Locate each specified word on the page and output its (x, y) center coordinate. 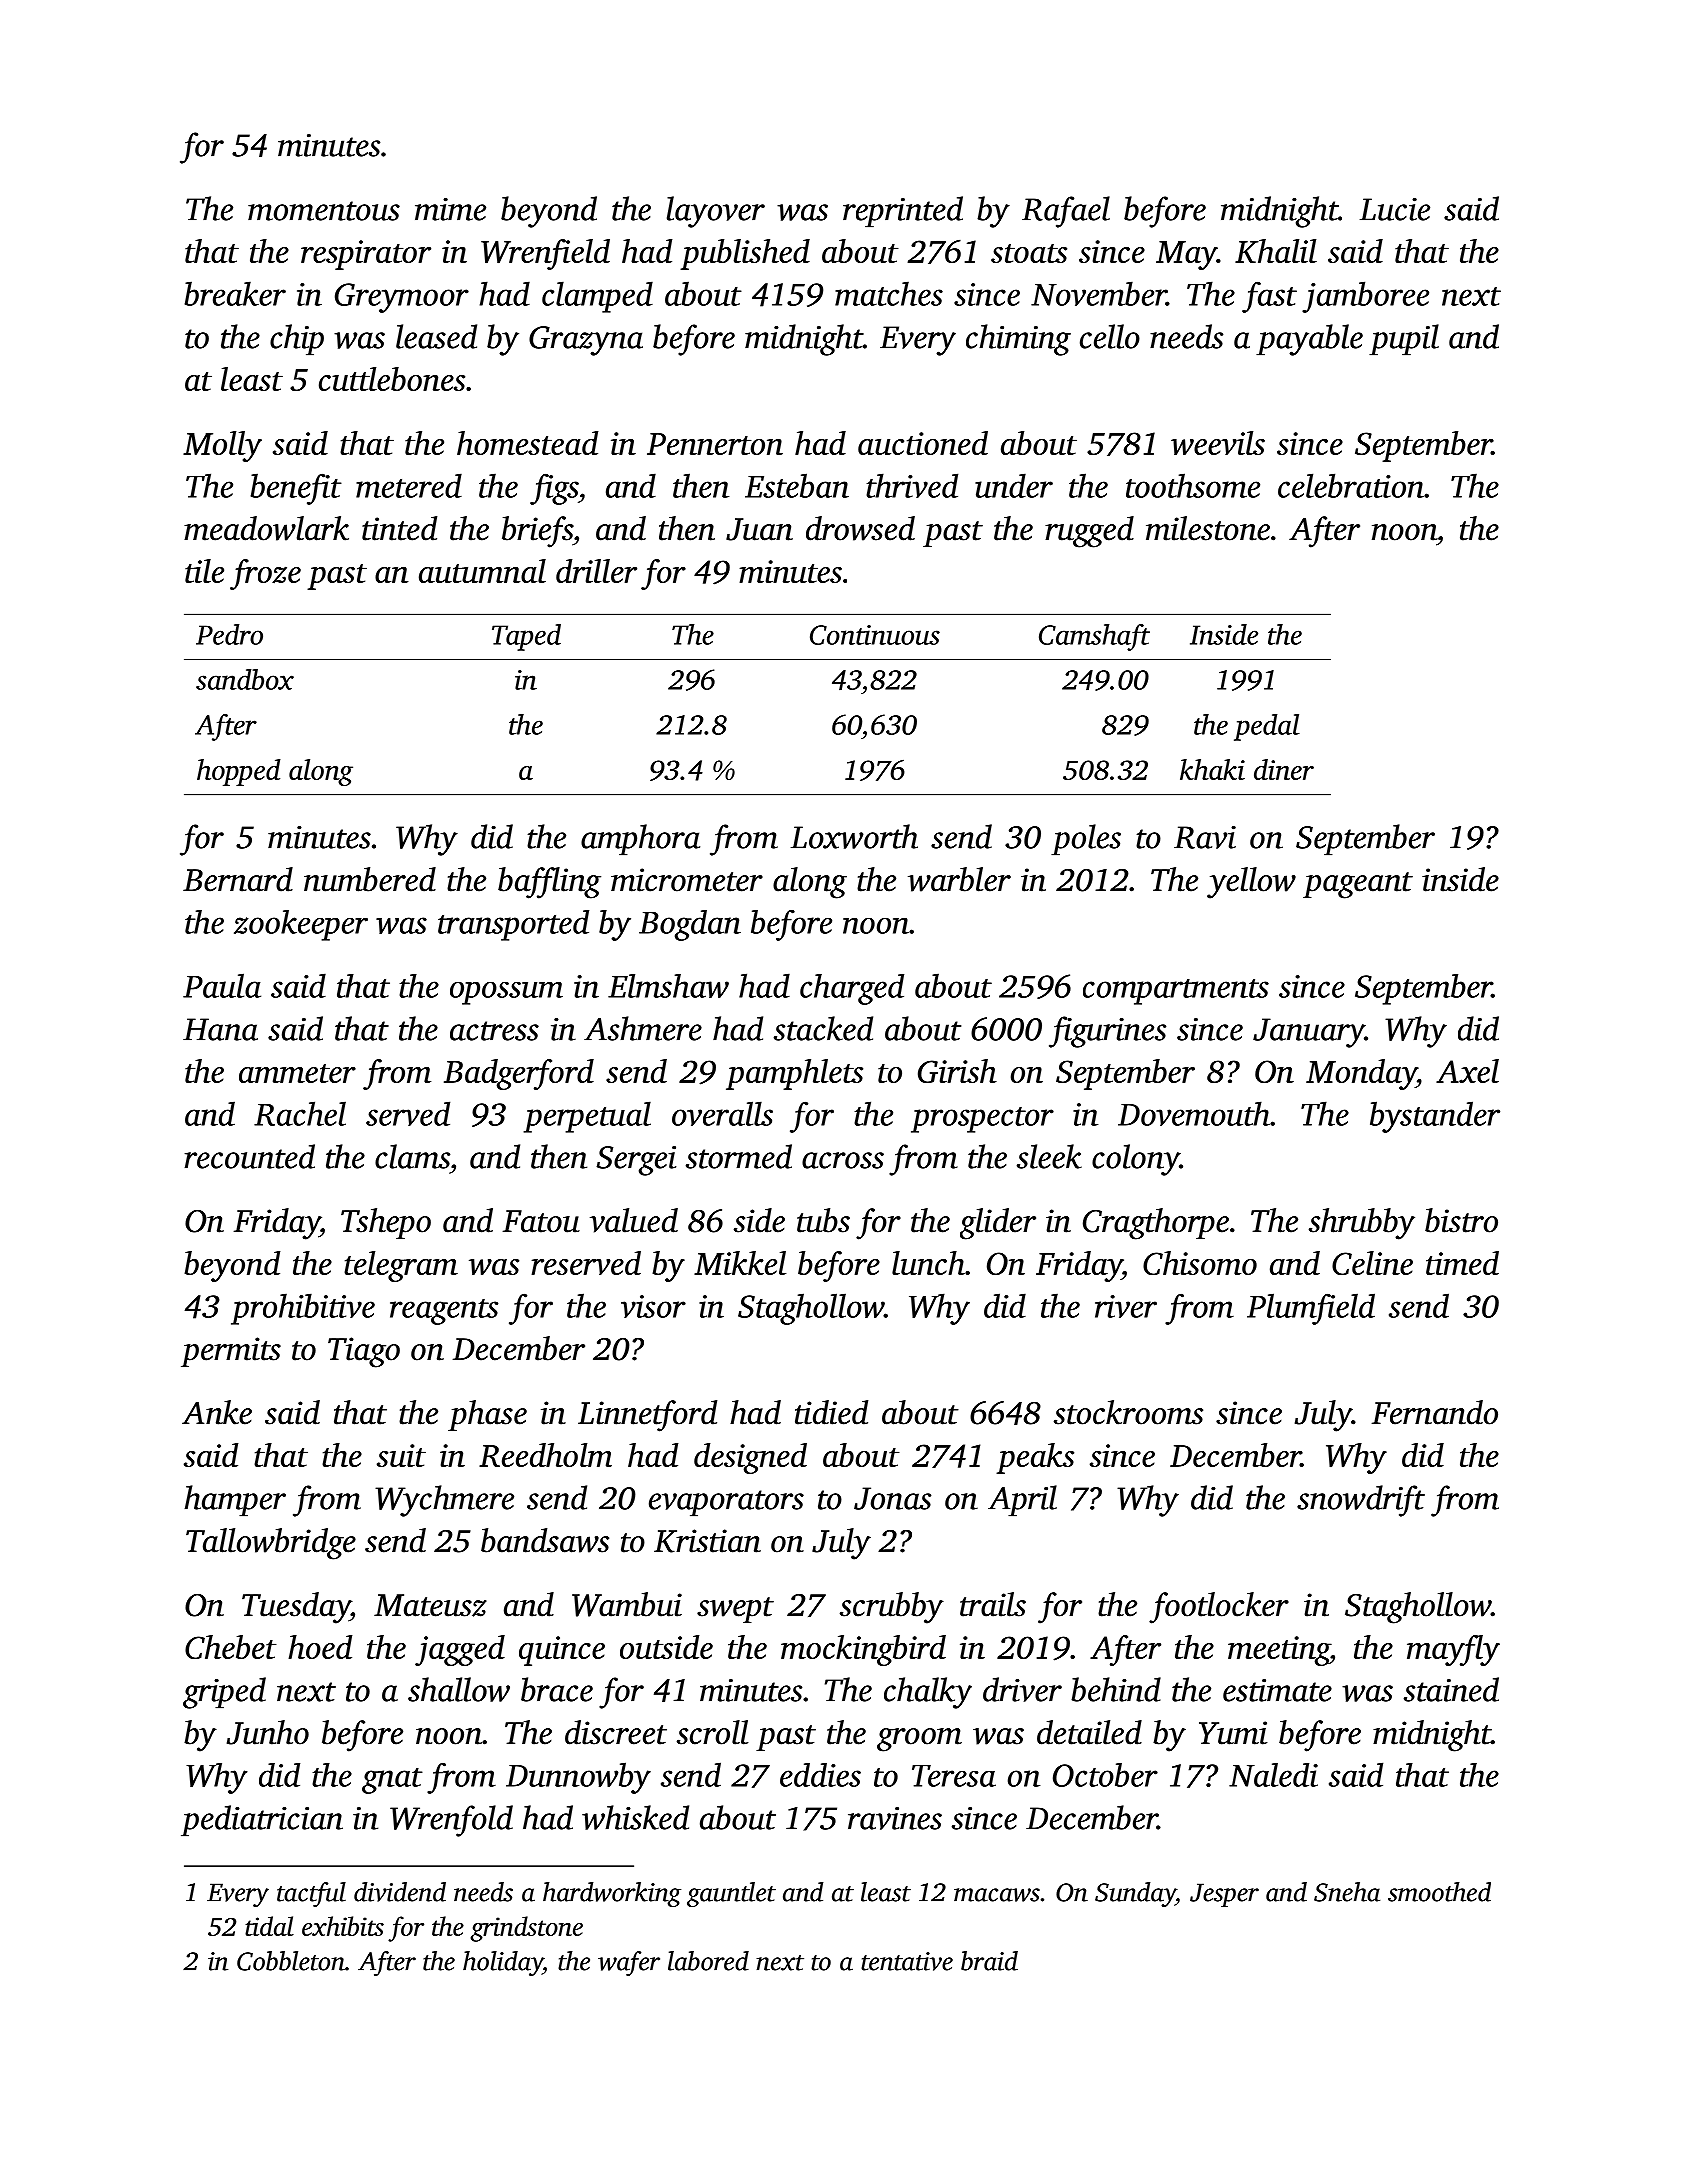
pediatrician (262, 1821)
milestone (1208, 528)
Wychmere (444, 1501)
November (1099, 293)
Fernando (1435, 1412)
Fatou (541, 1221)
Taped (526, 637)
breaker (235, 293)
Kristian (707, 1541)
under (1014, 485)
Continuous (875, 635)
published (745, 254)
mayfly (1453, 1650)
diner (1284, 769)
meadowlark (266, 528)
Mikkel (740, 1263)
